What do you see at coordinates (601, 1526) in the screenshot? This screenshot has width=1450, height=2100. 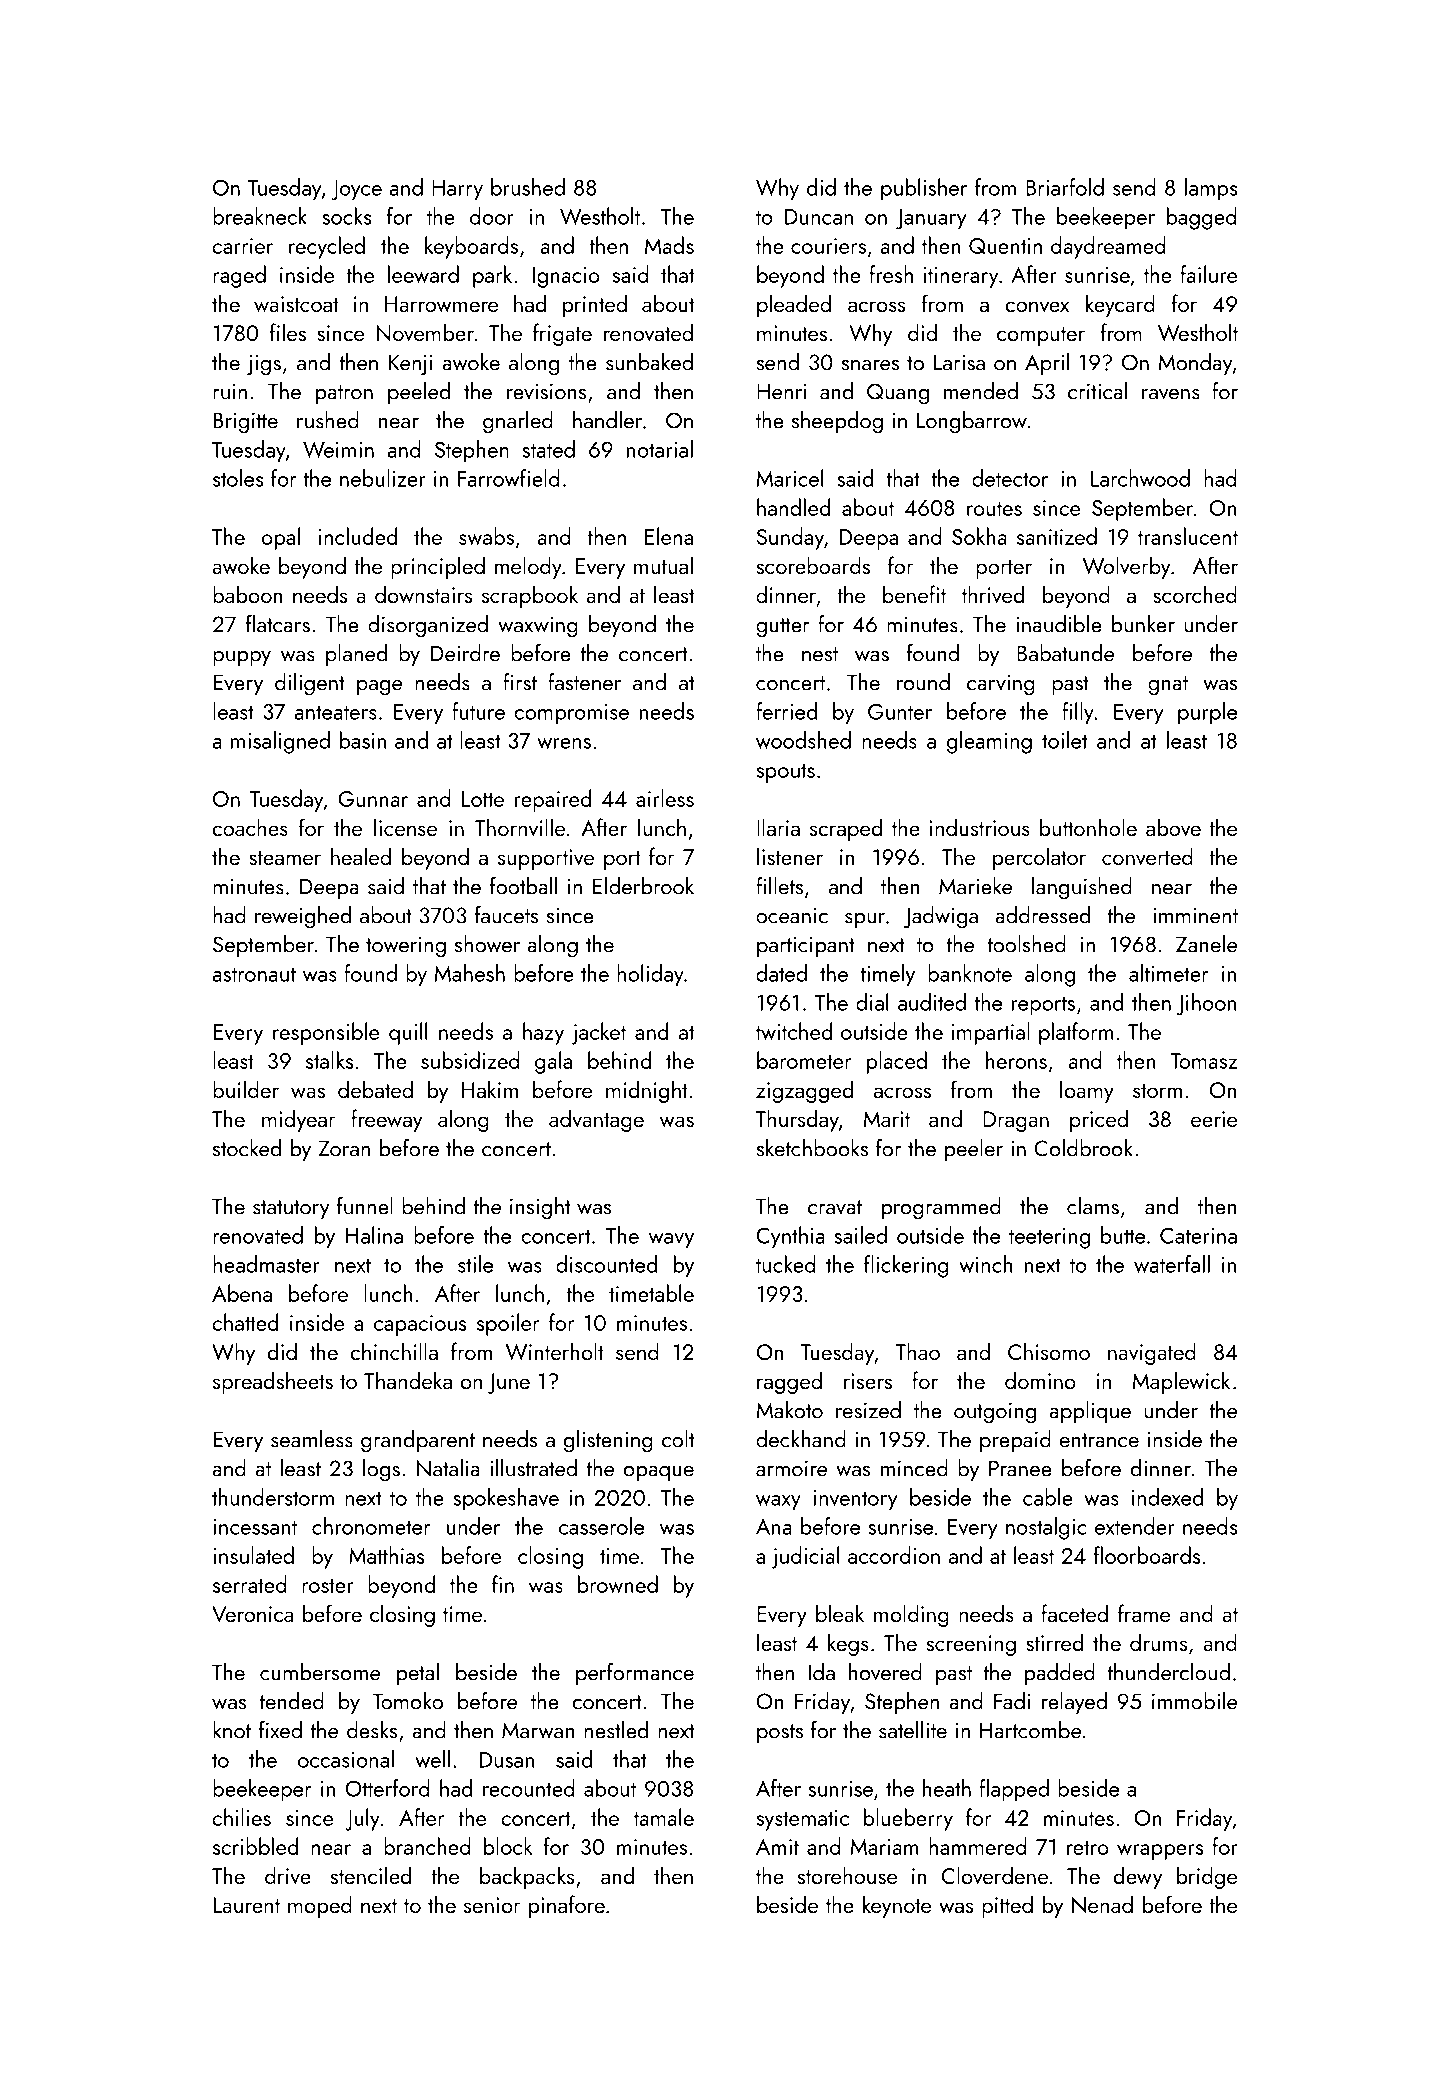 I see `casserole` at bounding box center [601, 1526].
